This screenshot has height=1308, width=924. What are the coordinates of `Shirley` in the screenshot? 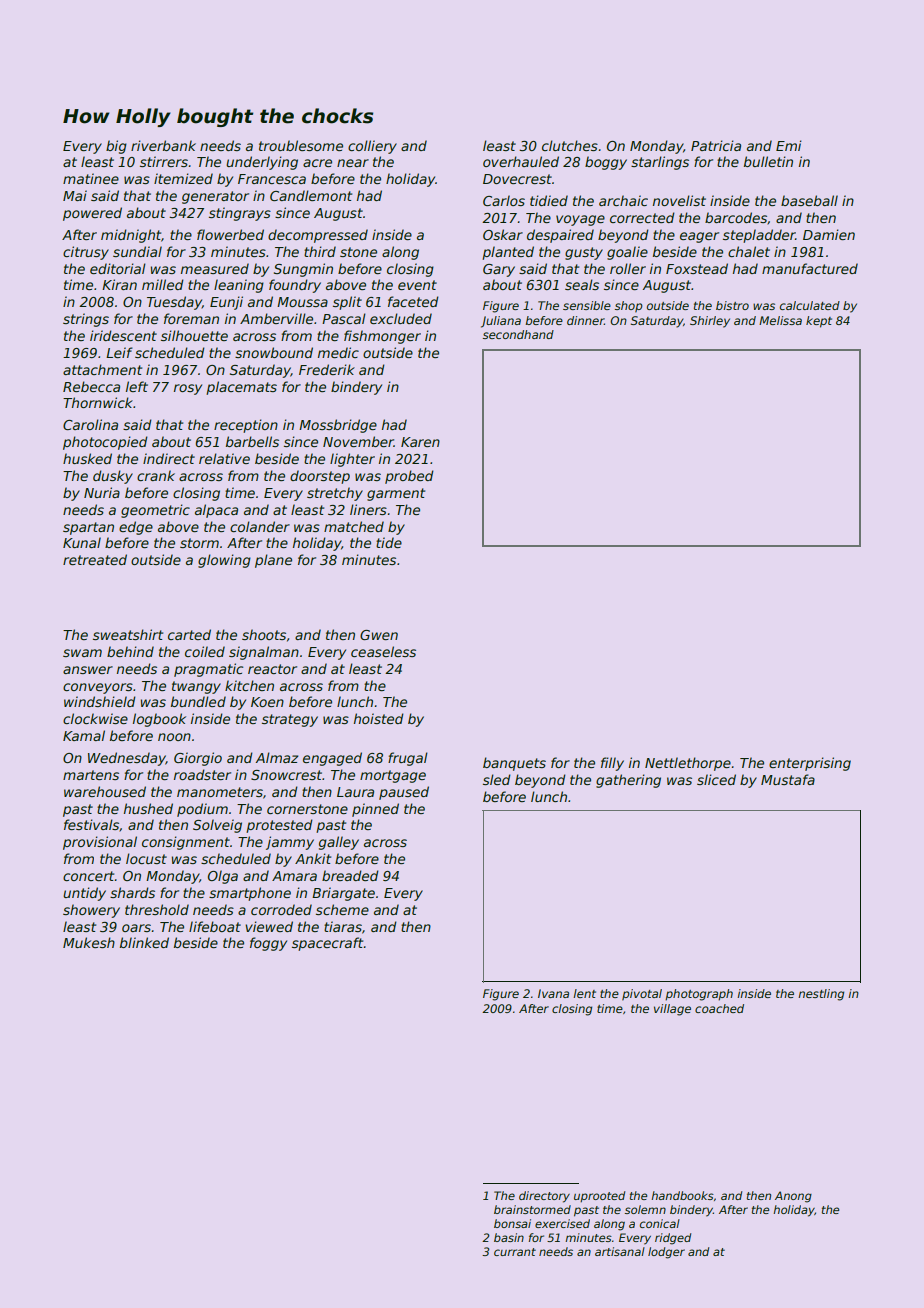 It's located at (710, 322).
